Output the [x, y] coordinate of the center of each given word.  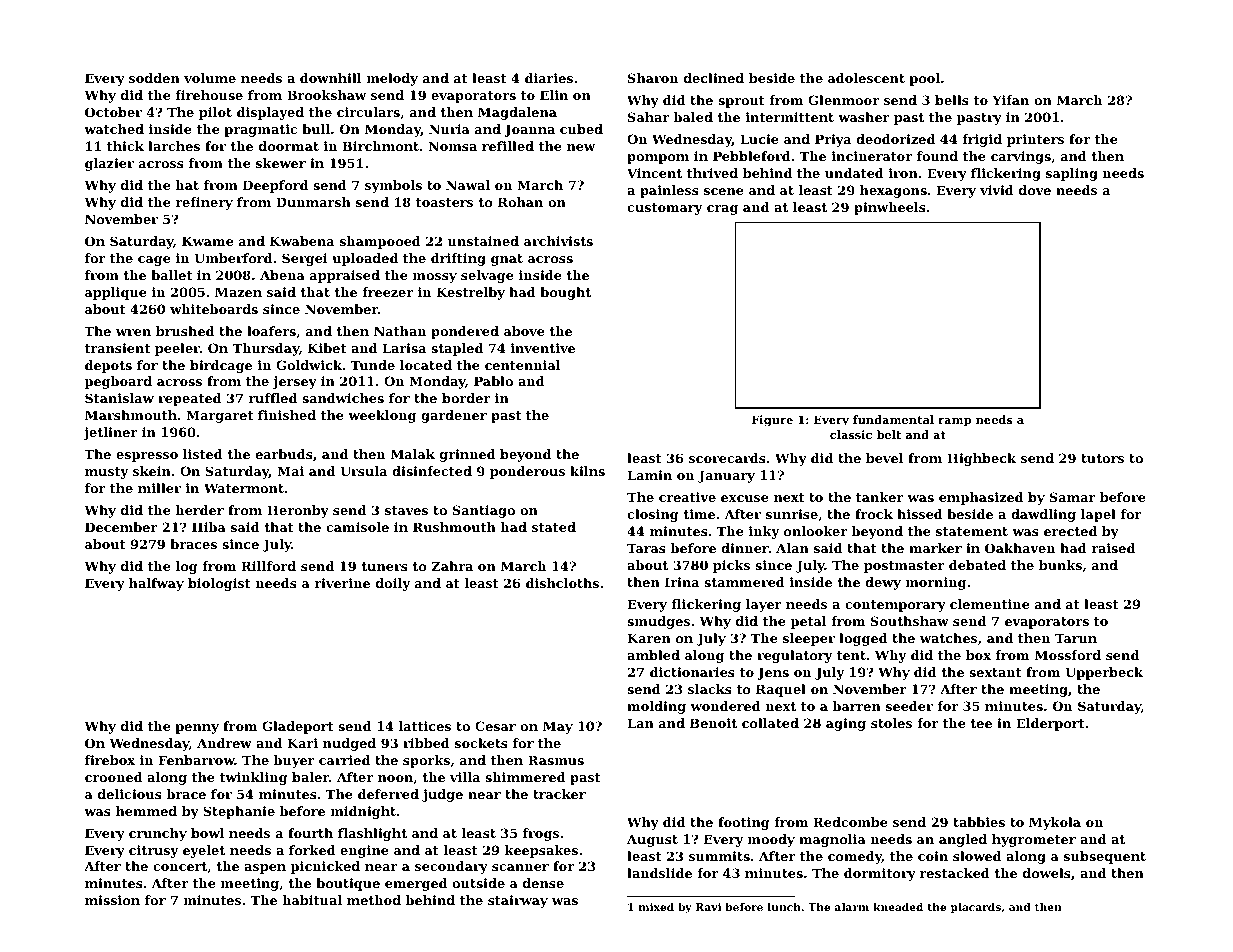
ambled [653, 655]
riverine [342, 583]
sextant [995, 672]
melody [392, 79]
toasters [444, 202]
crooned [114, 777]
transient [117, 348]
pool [924, 79]
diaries [549, 78]
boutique [348, 884]
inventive [543, 348]
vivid [997, 190]
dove [1035, 190]
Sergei [304, 259]
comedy [855, 857]
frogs [541, 834]
